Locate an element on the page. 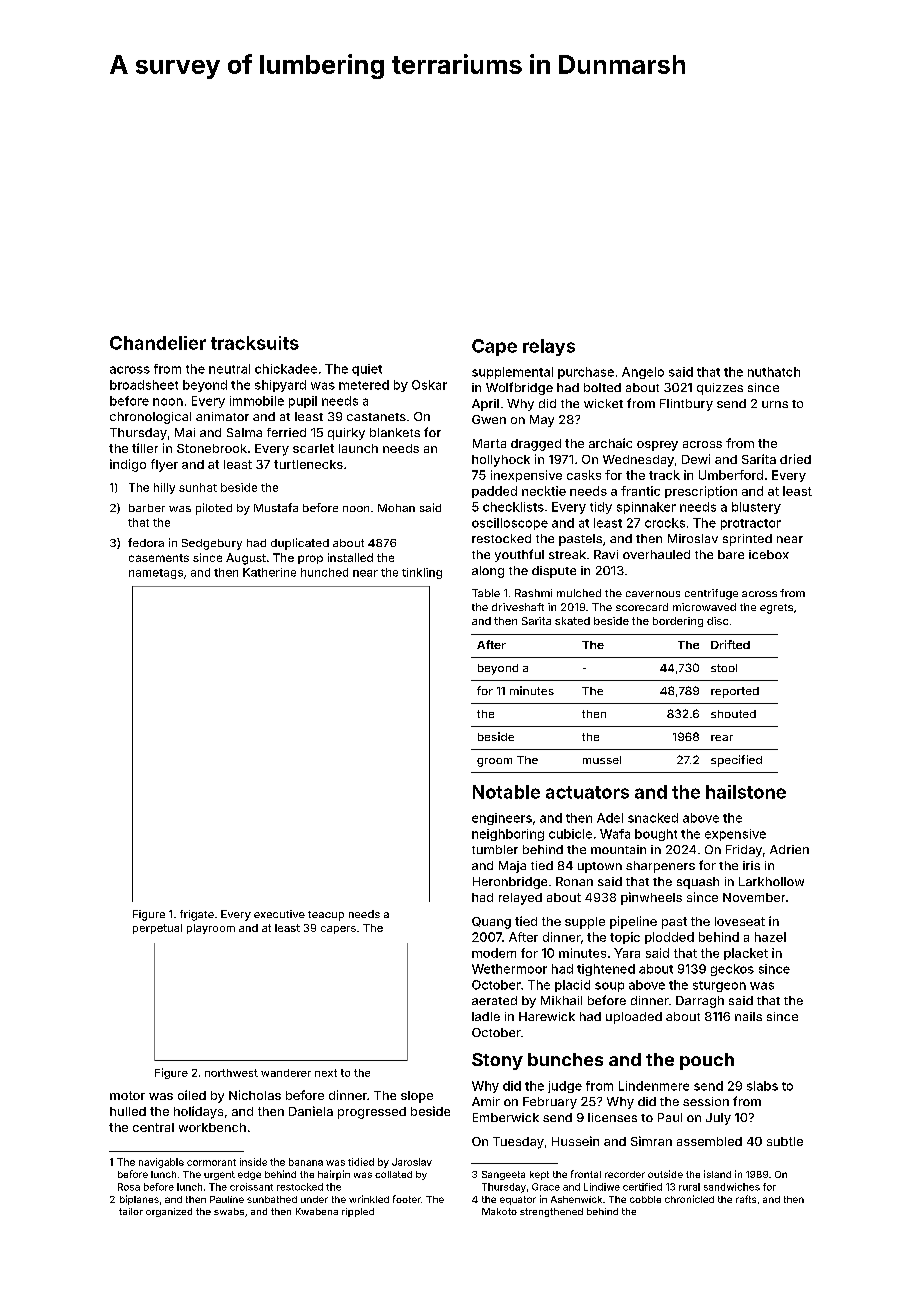  quiet is located at coordinates (367, 370).
